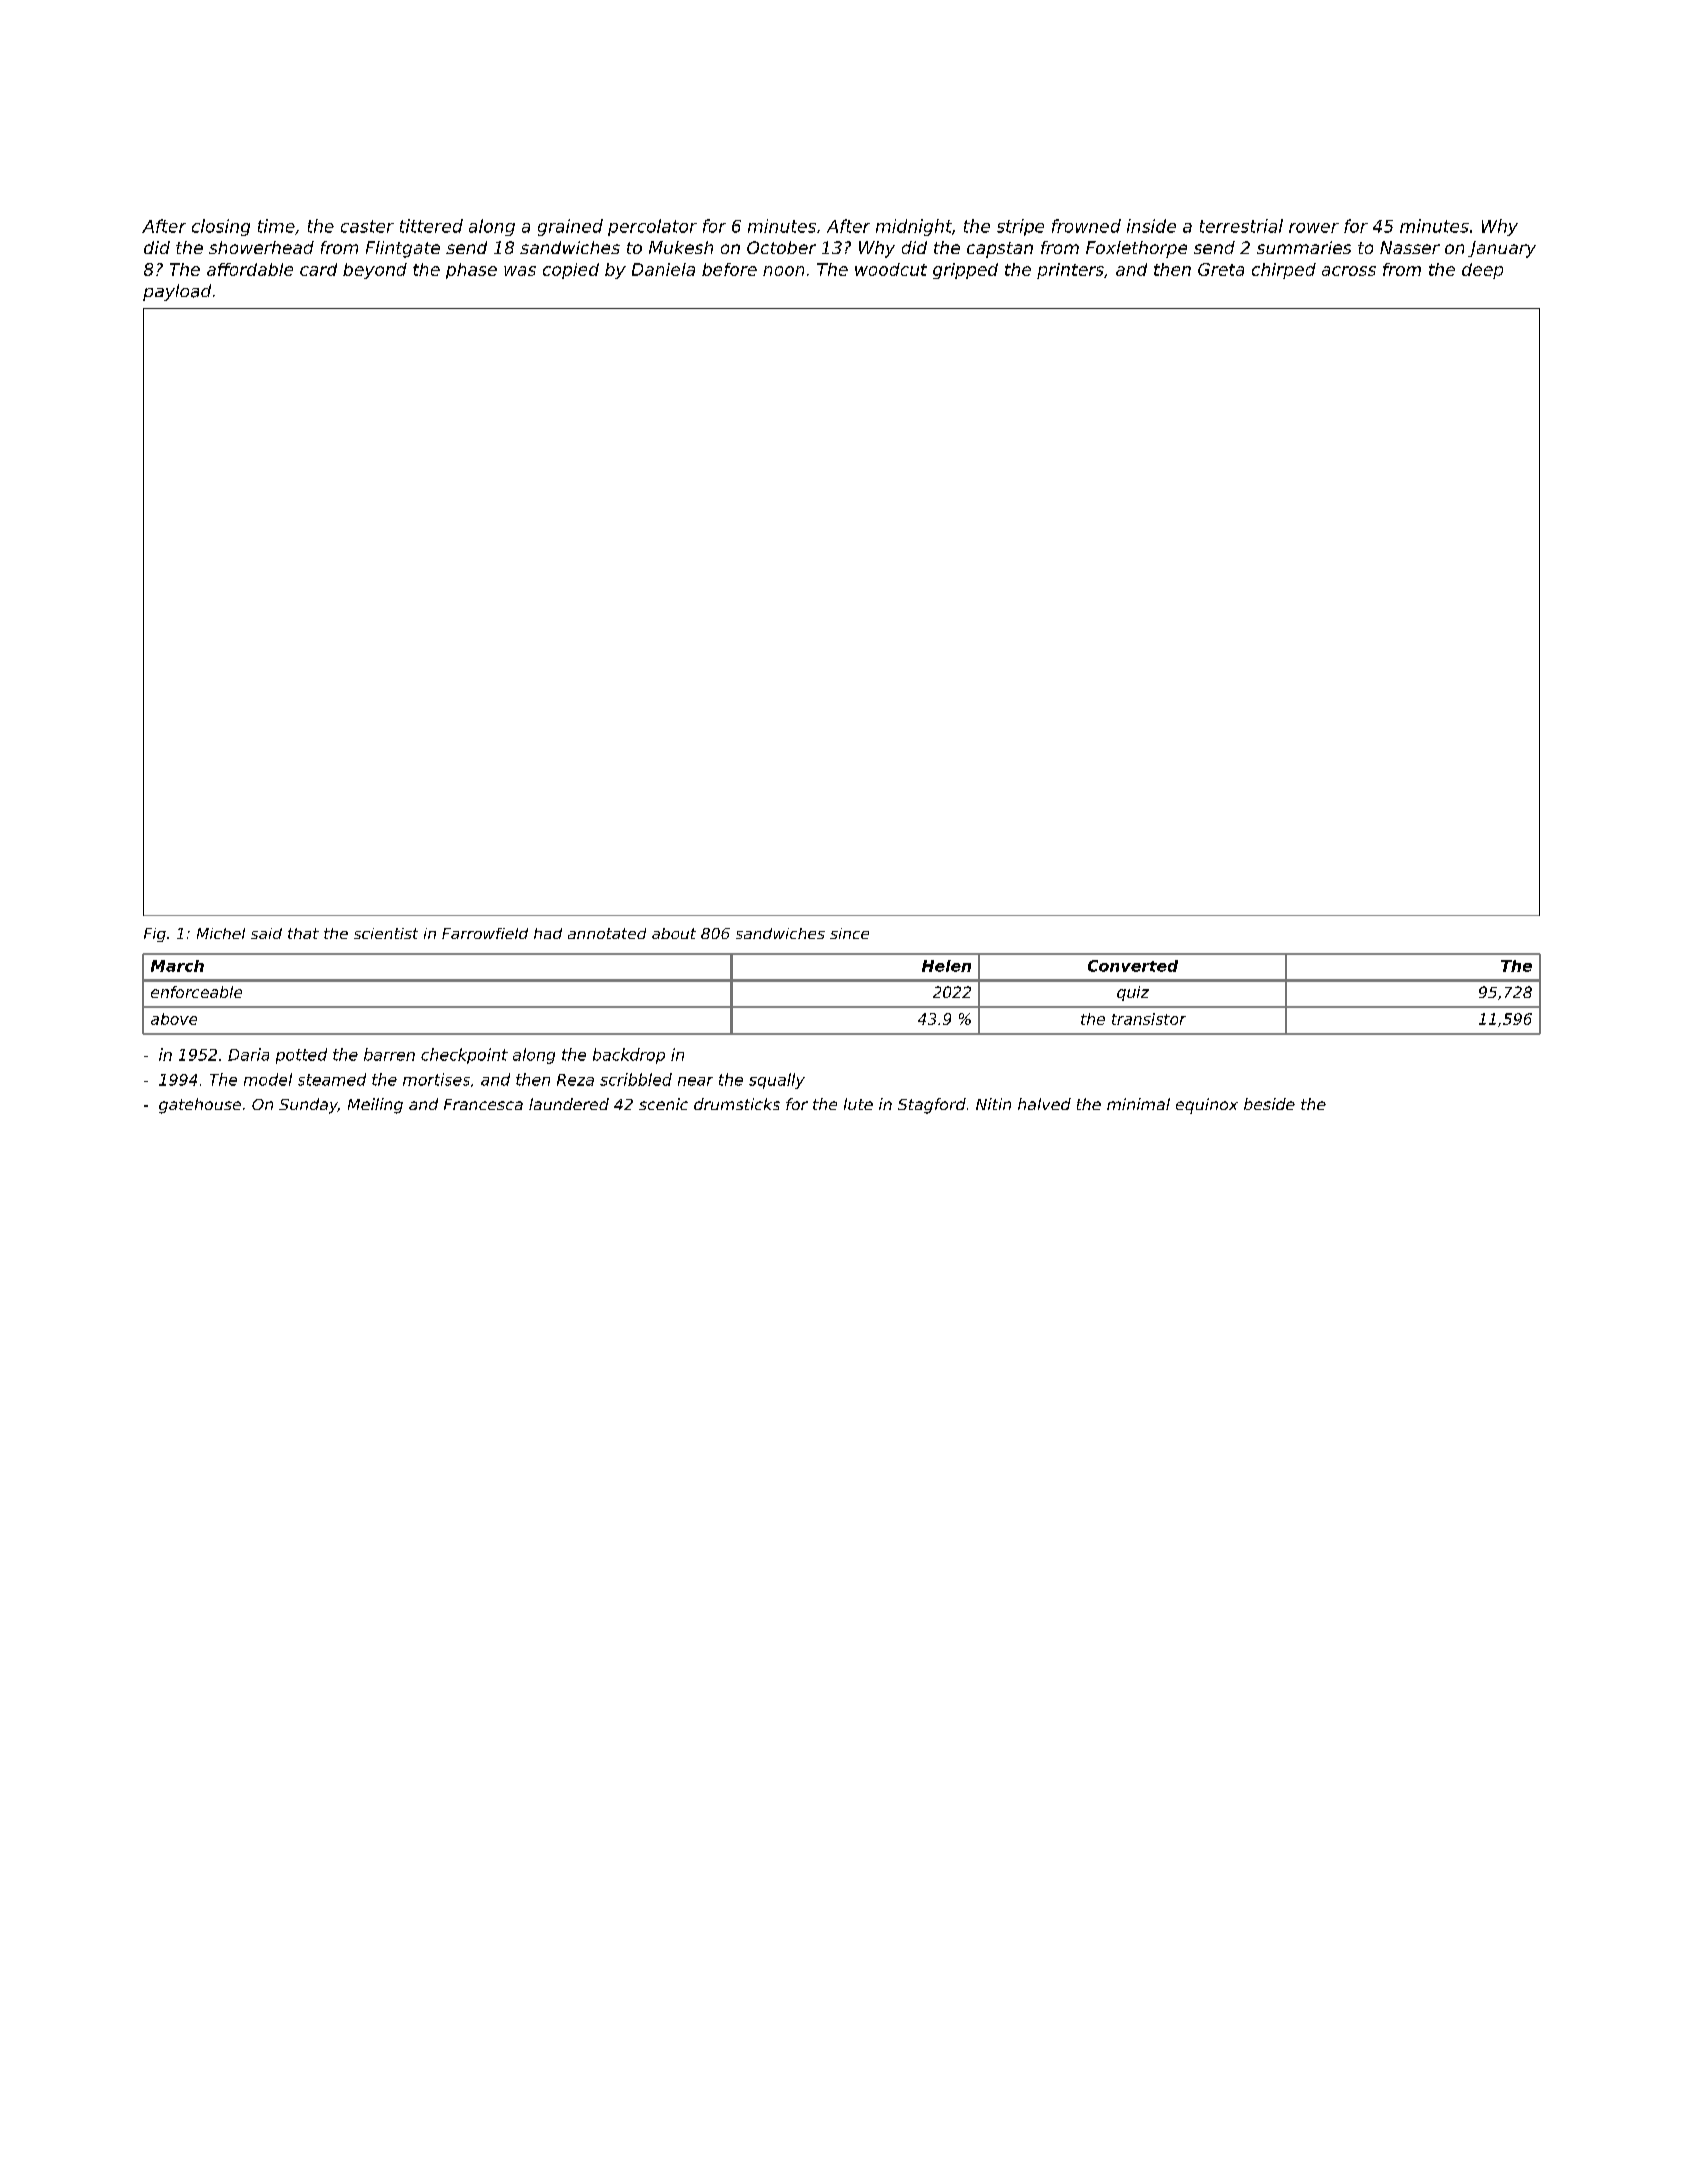 The width and height of the document is (1683, 2178). I want to click on Converted, so click(1133, 966).
